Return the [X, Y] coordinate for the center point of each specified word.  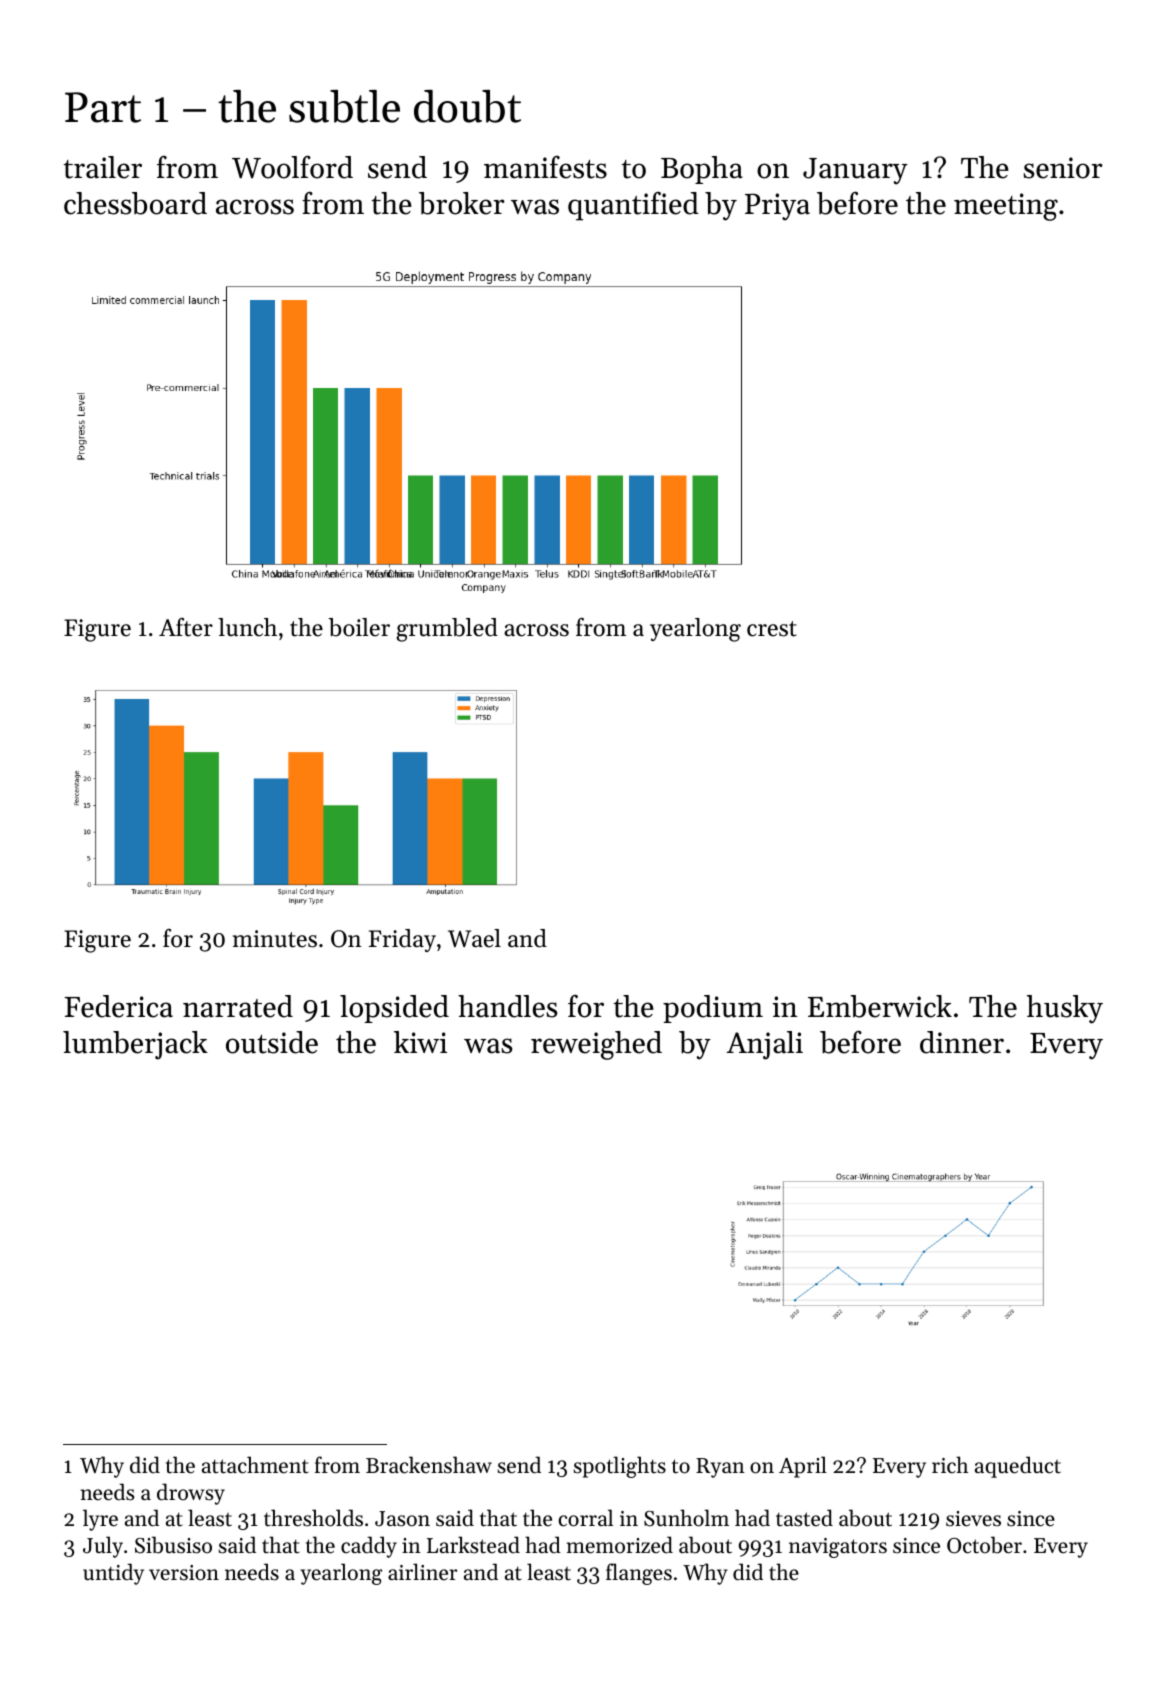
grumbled [447, 630]
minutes [275, 939]
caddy [369, 1547]
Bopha [702, 170]
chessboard [135, 203]
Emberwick [880, 1006]
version [184, 1573]
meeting [1006, 207]
